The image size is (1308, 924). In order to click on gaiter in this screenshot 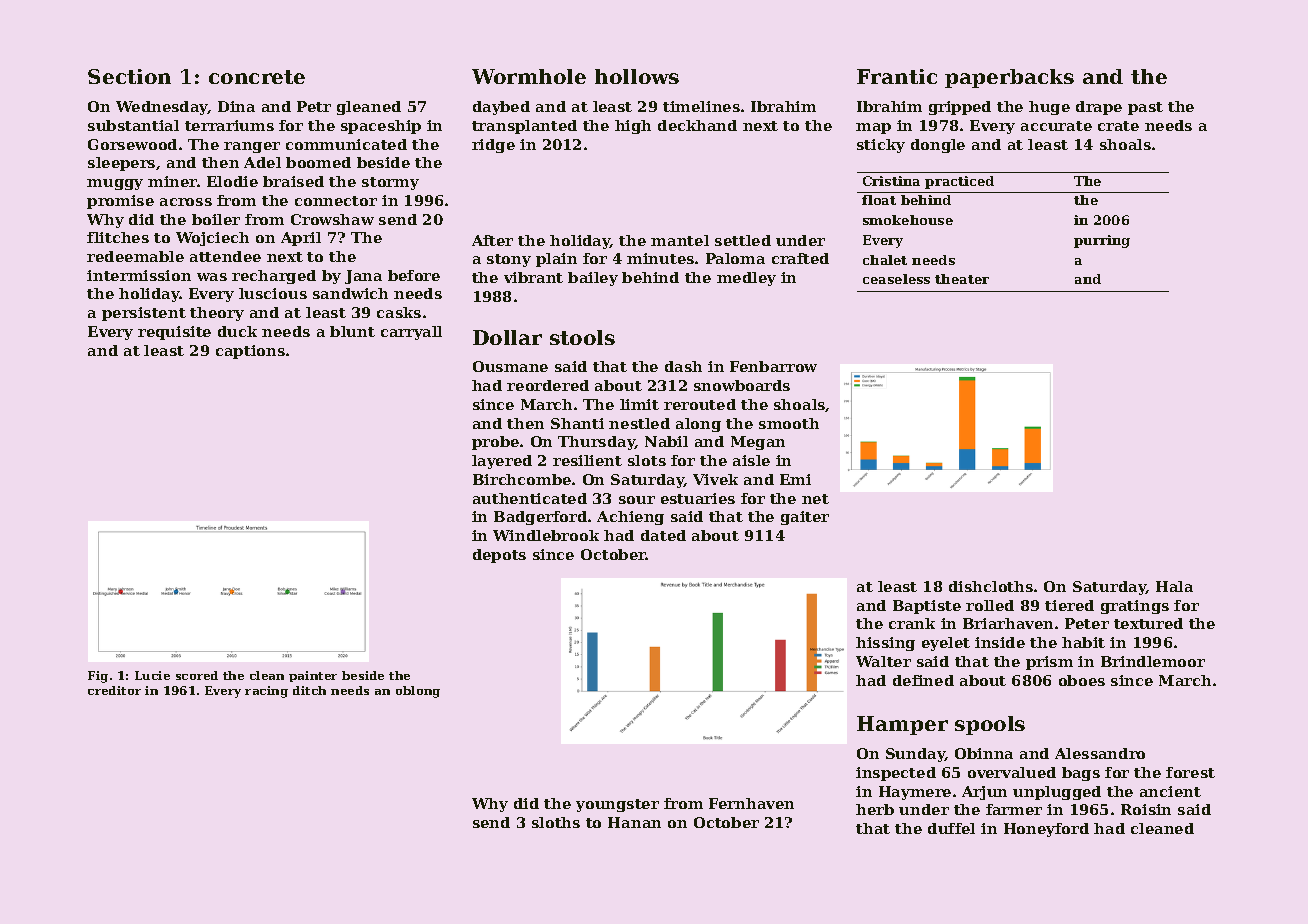, I will do `click(805, 518)`.
